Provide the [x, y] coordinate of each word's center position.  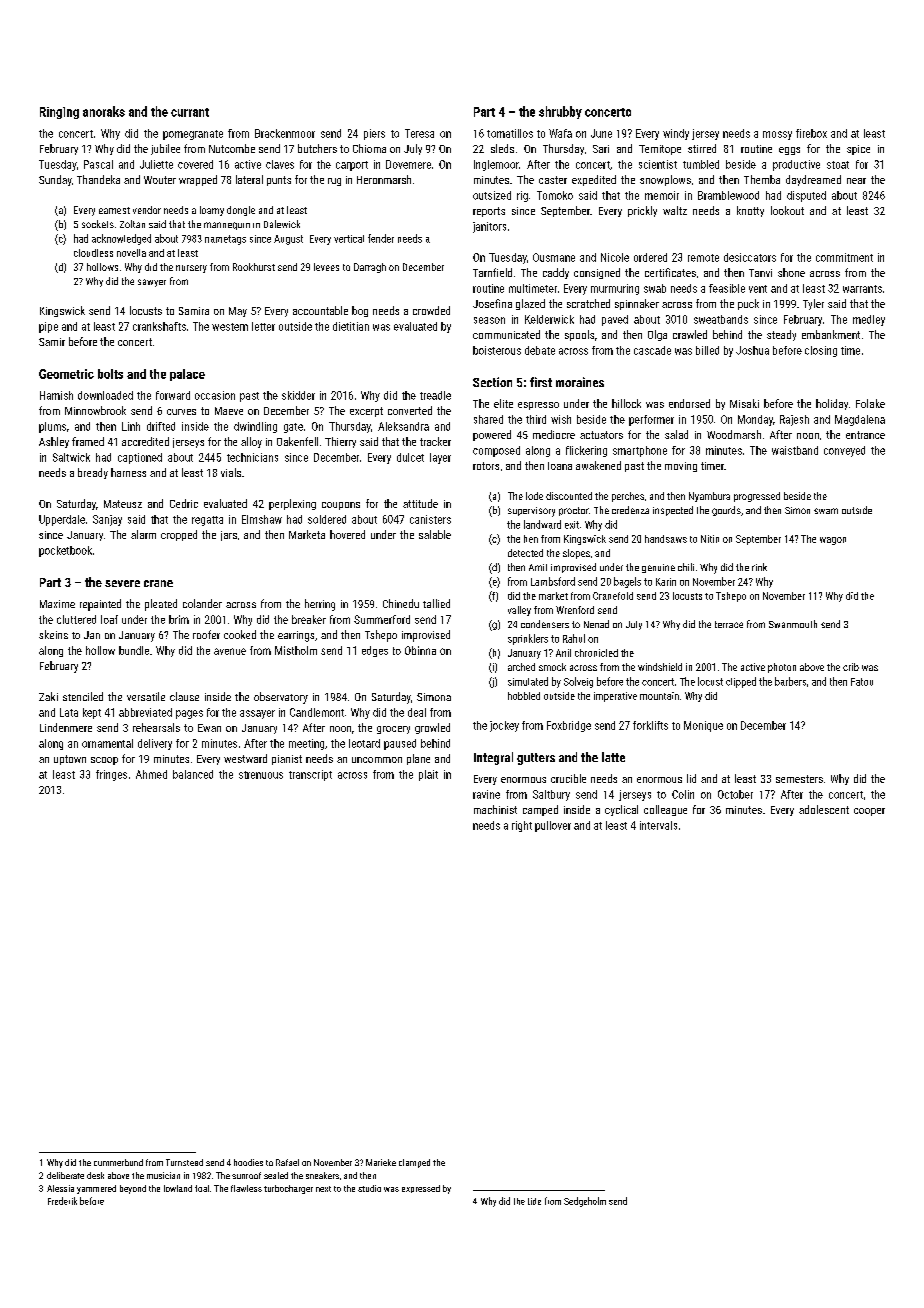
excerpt [366, 412]
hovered [347, 534]
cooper [869, 812]
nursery [191, 269]
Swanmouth [793, 624]
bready [93, 473]
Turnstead [184, 1162]
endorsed [689, 403]
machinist [495, 809]
